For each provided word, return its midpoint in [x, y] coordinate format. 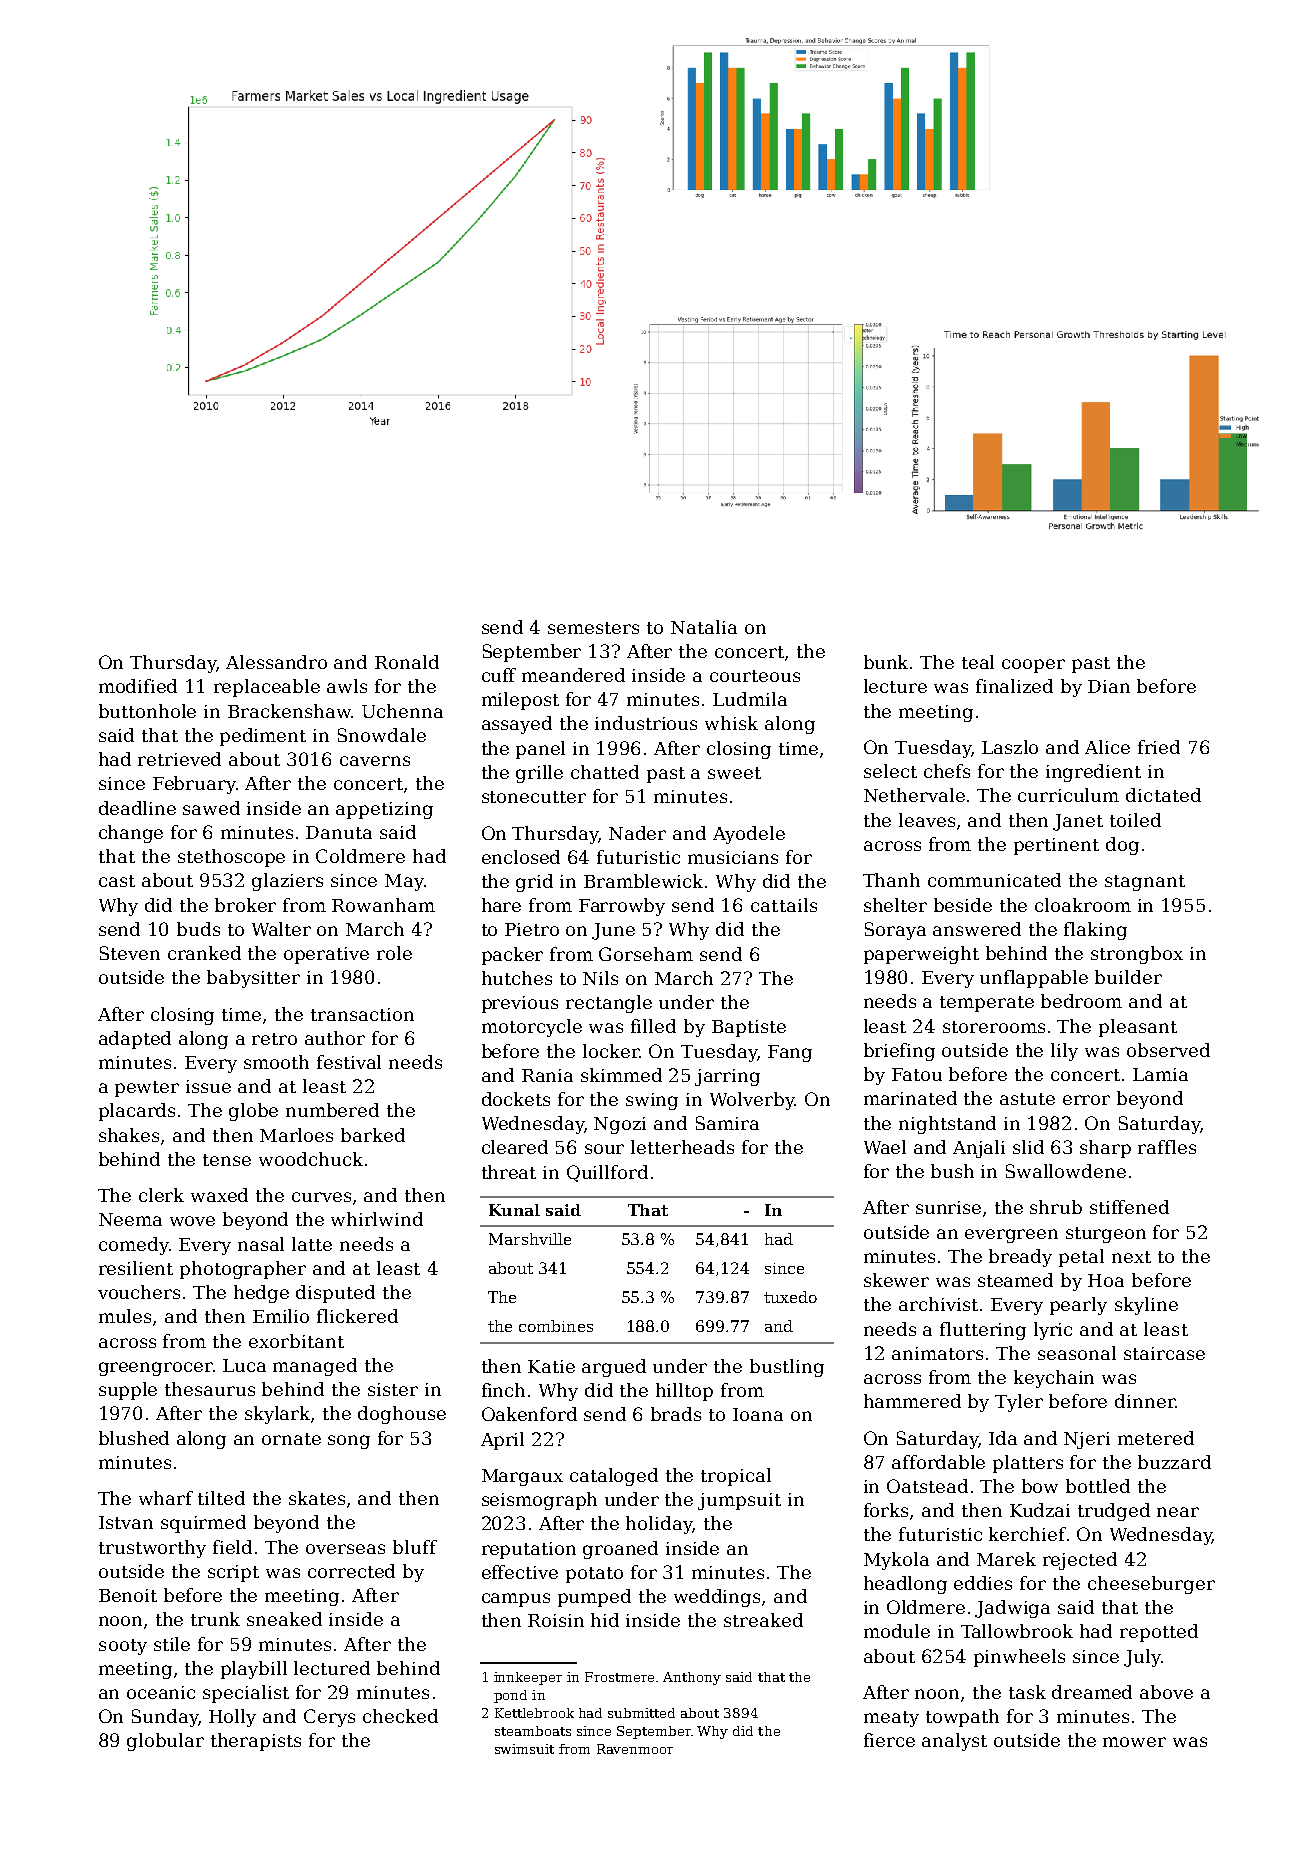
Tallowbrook [1017, 1631]
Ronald [407, 662]
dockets [516, 1099]
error [1086, 1100]
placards [137, 1112]
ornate [291, 1439]
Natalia [704, 627]
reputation [529, 1550]
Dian [1109, 686]
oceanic [161, 1692]
